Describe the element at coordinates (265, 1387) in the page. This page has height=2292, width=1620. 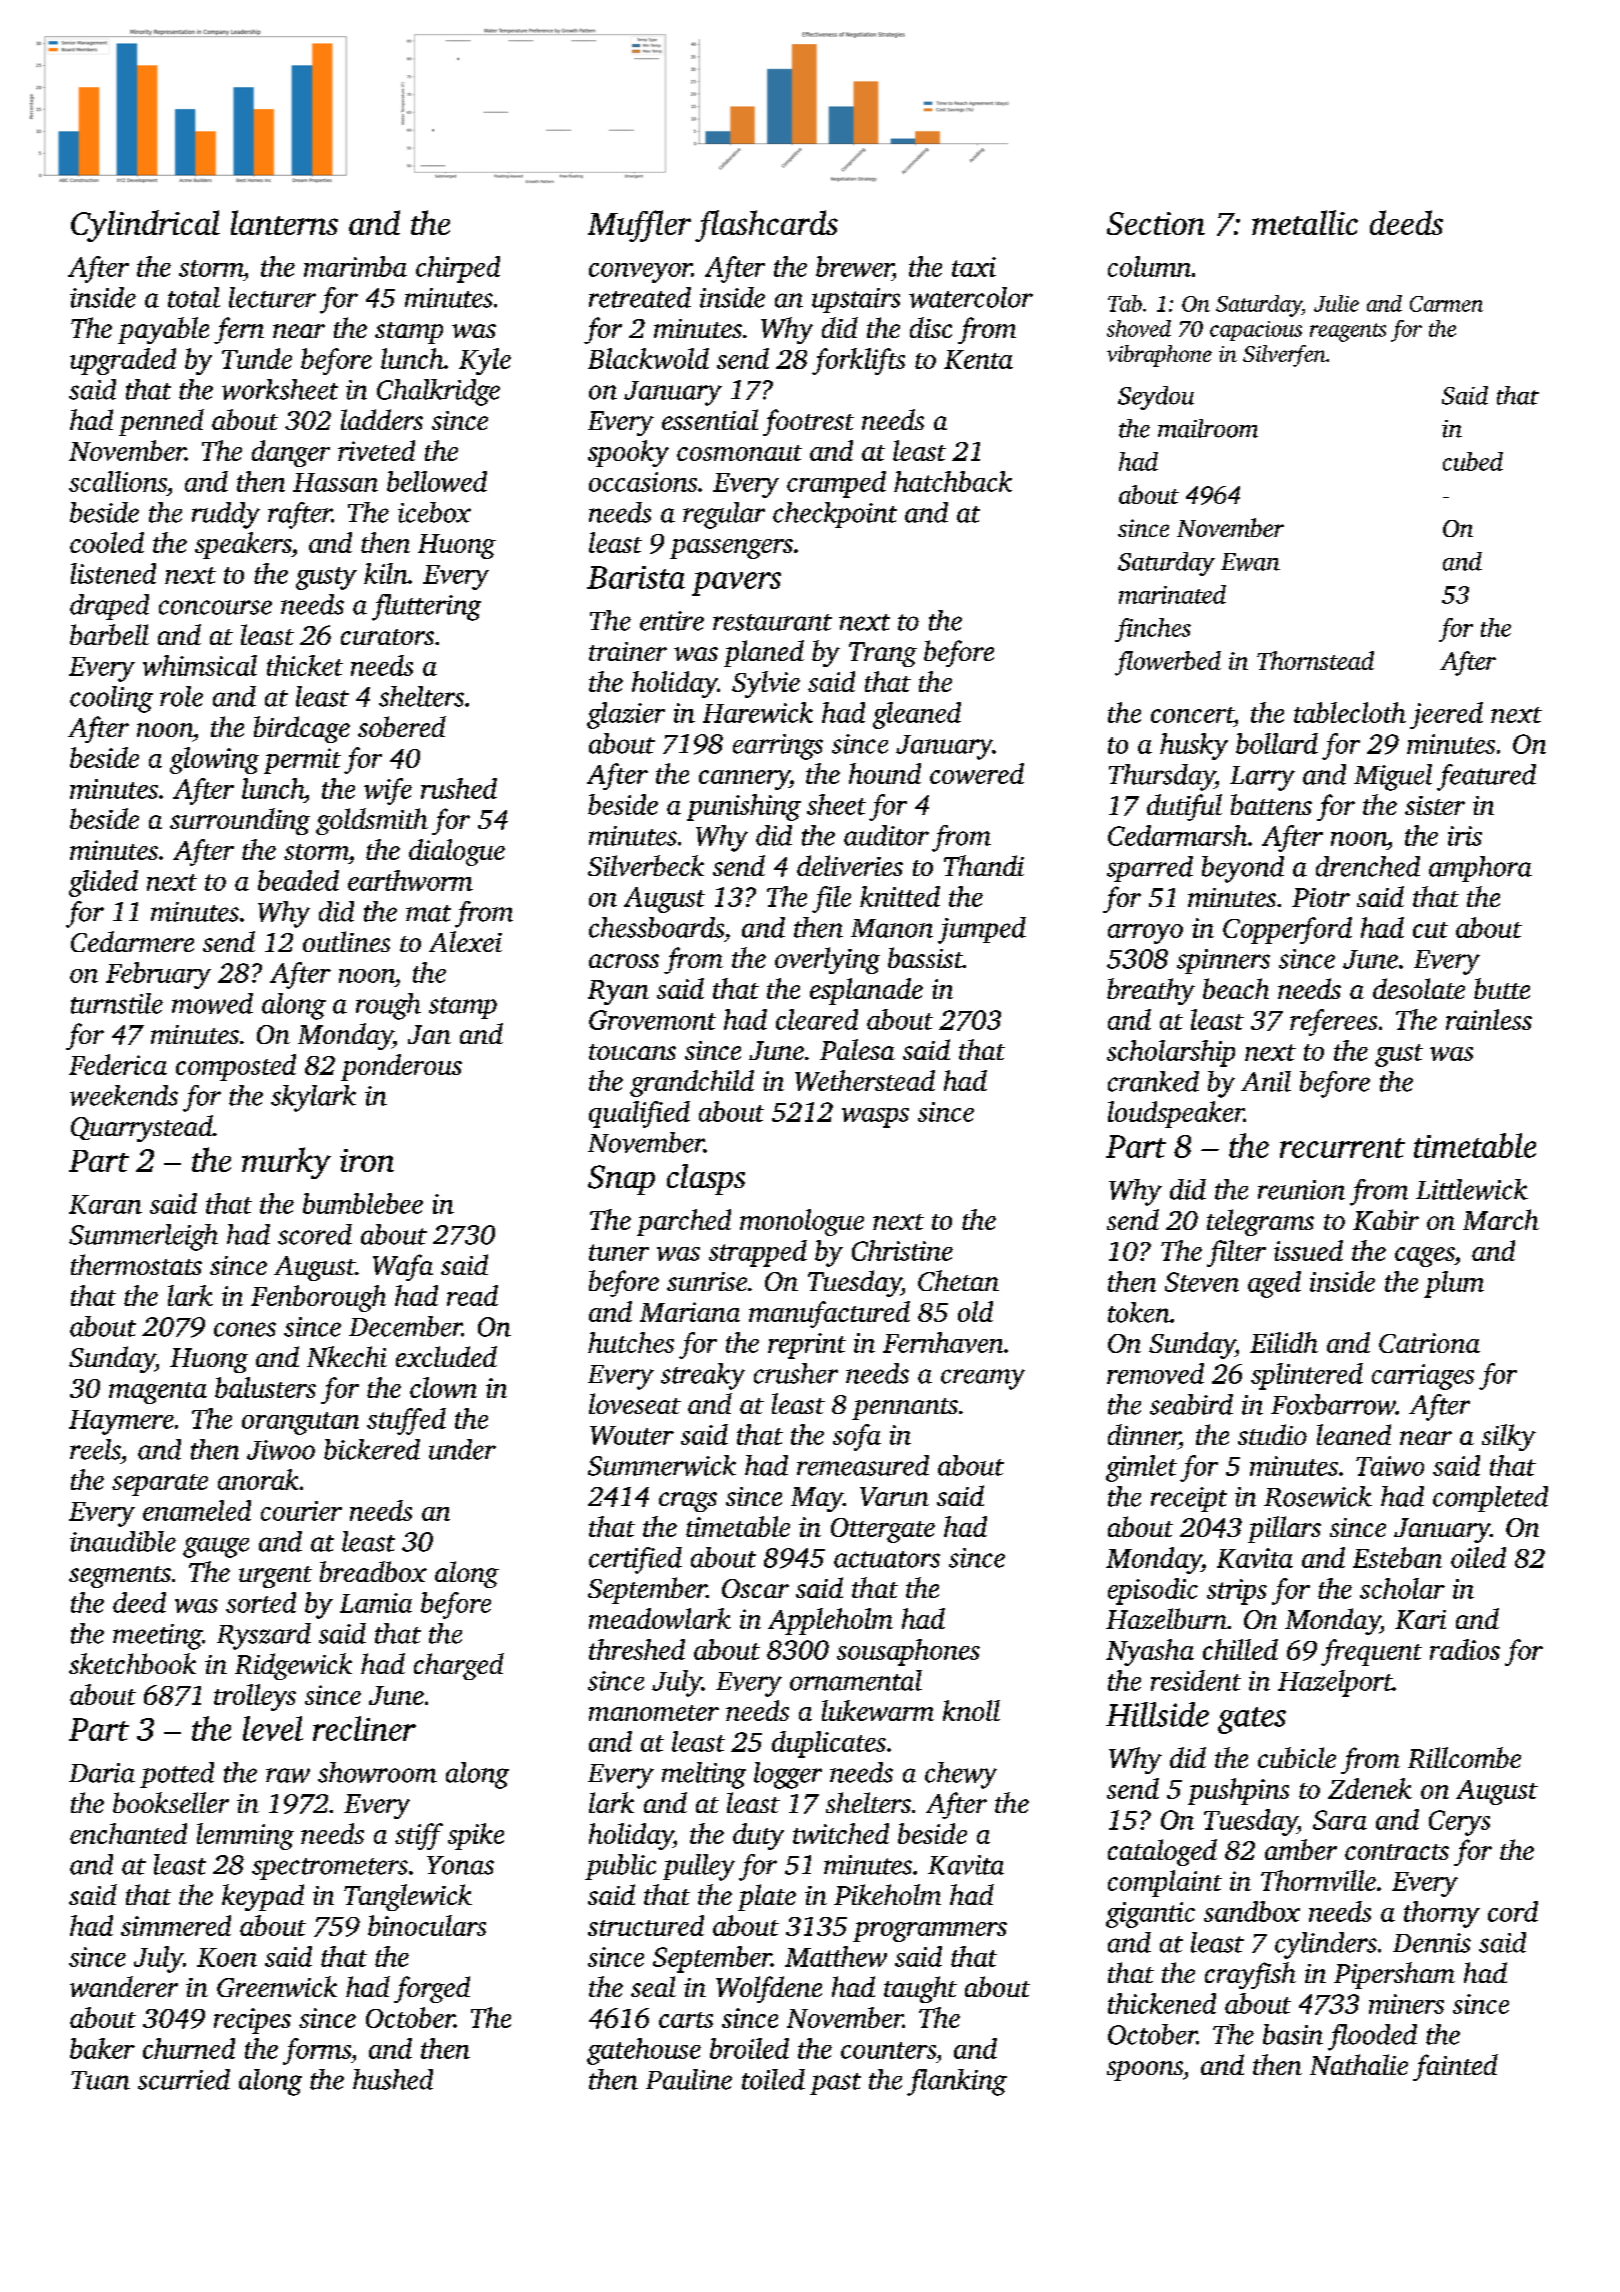
I see `balusters` at that location.
